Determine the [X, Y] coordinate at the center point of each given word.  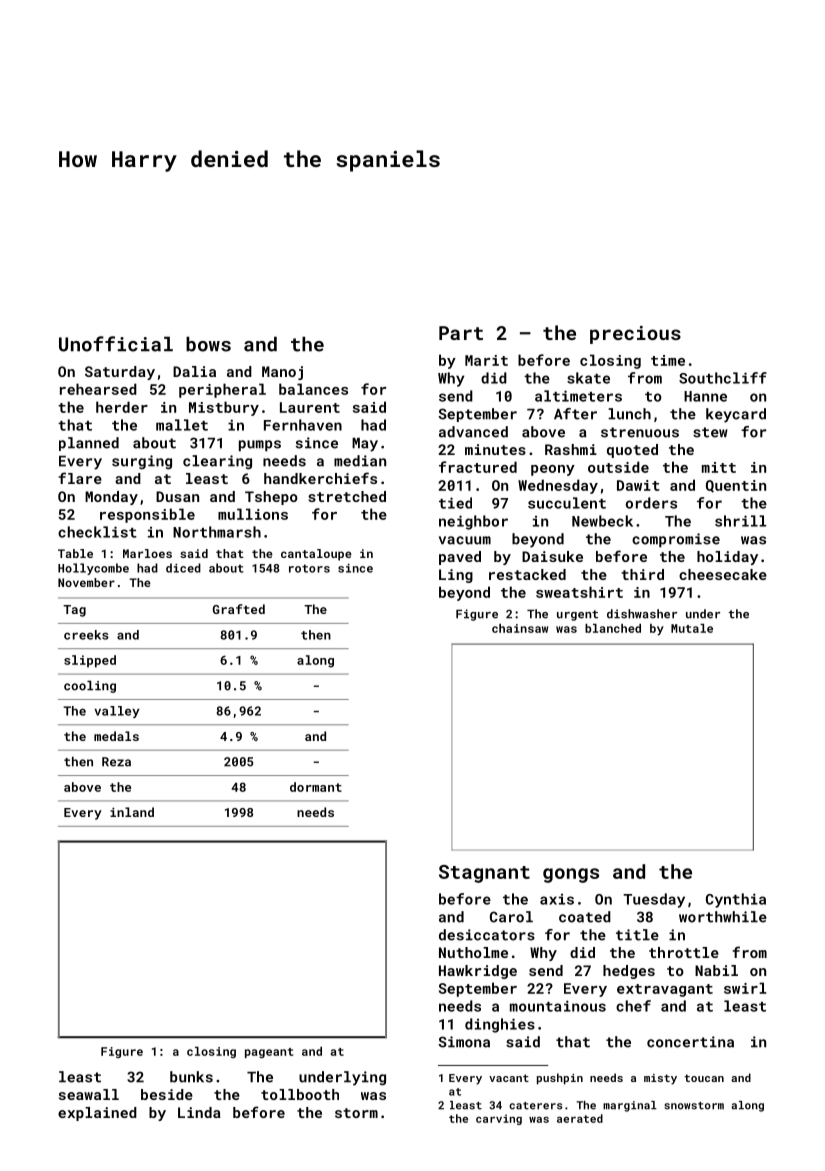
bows [208, 344]
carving [499, 1119]
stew [710, 432]
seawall [89, 1094]
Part [461, 333]
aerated [580, 1118]
